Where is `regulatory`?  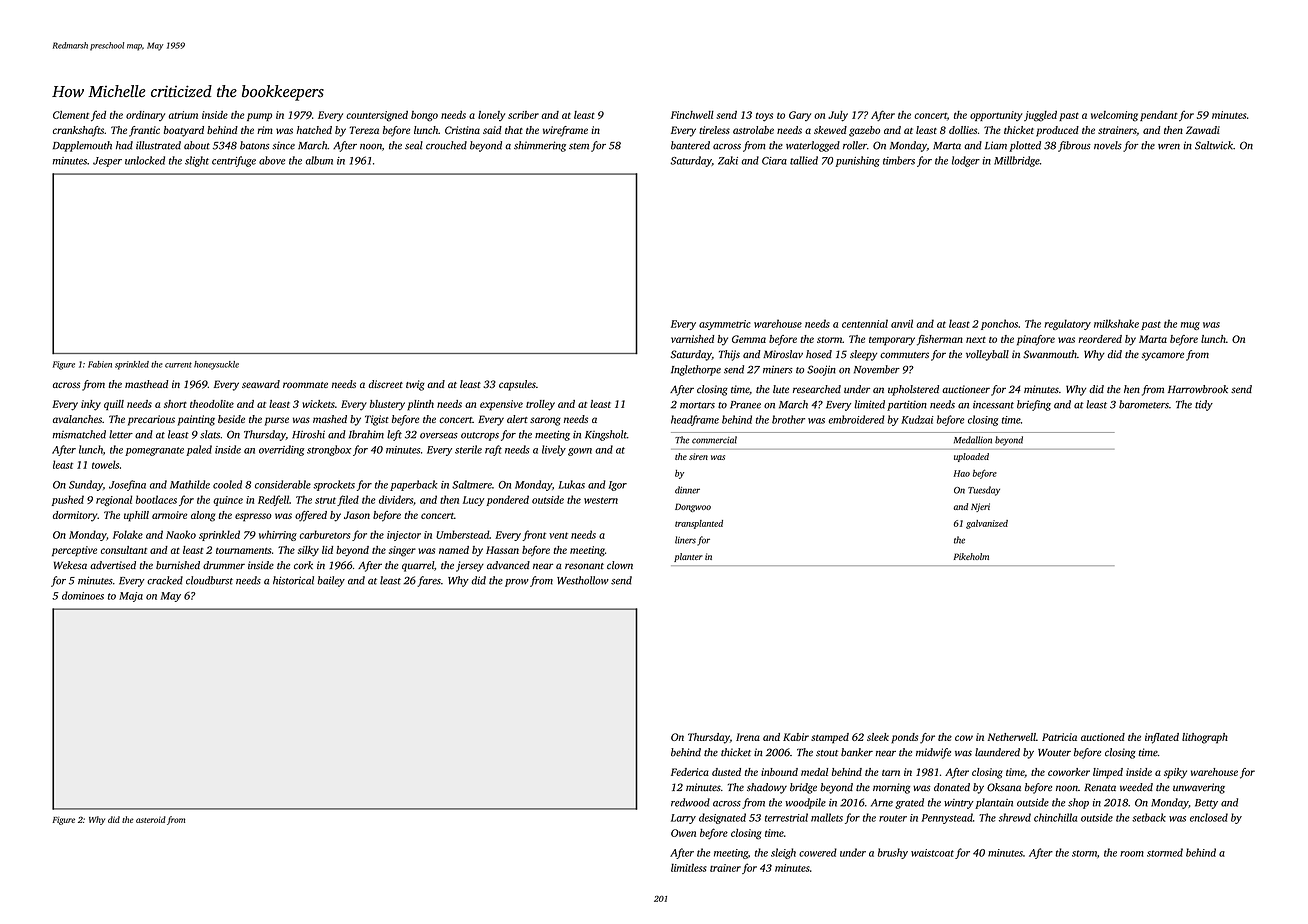
regulatory is located at coordinates (1068, 324).
